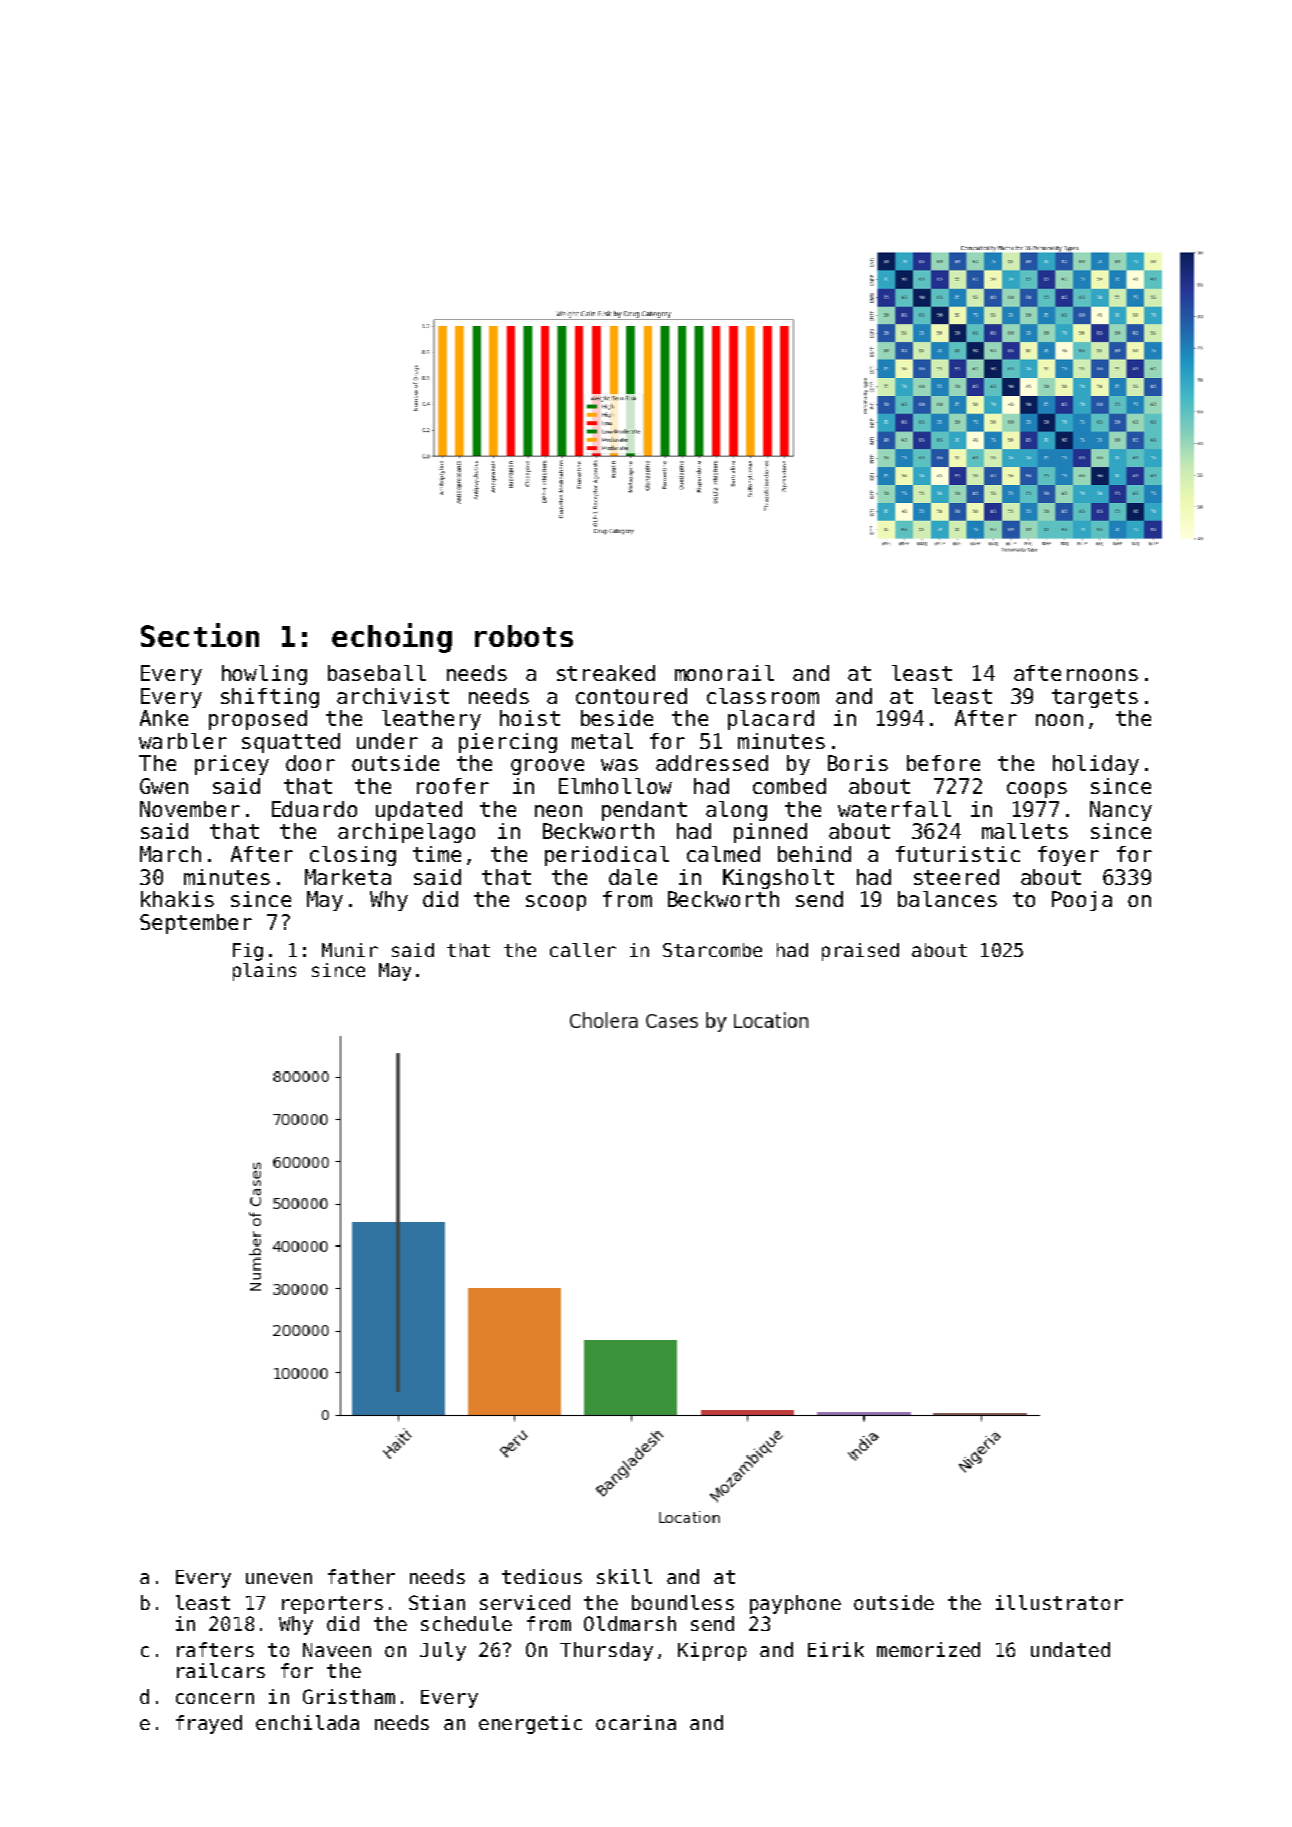 The height and width of the image is (1827, 1292). I want to click on frayed, so click(209, 1724).
